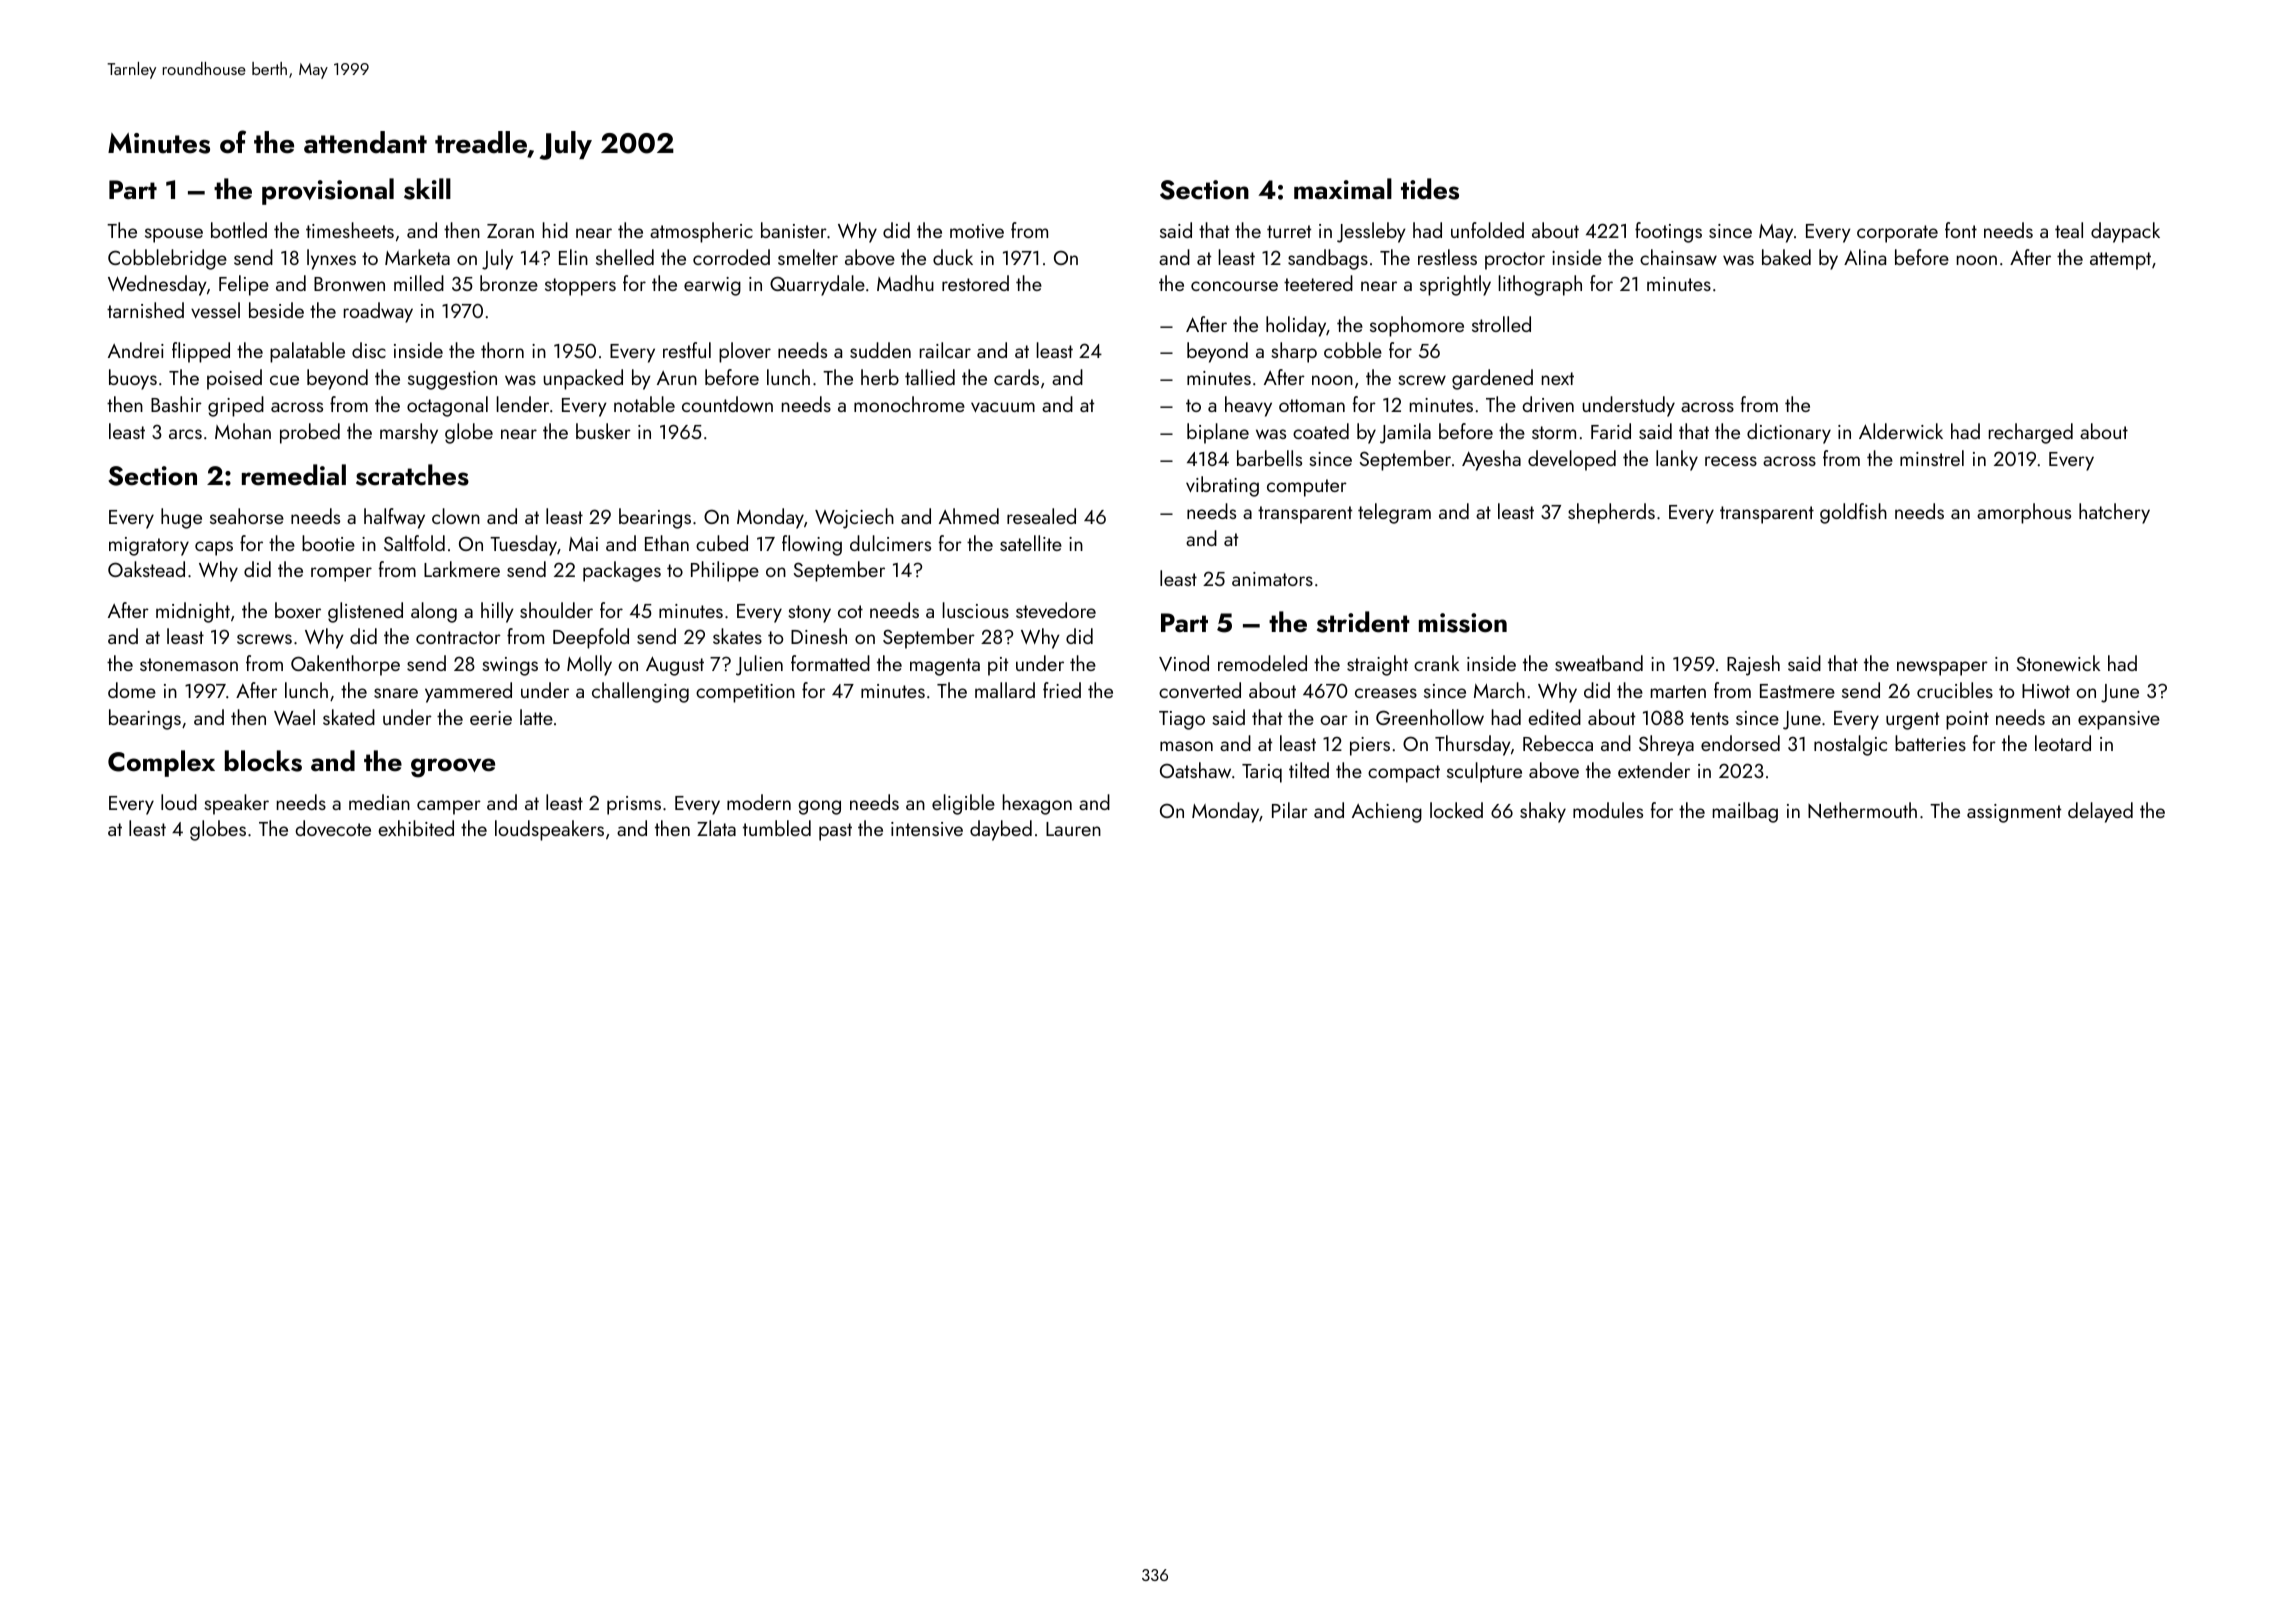 The image size is (2282, 1614). I want to click on blocks, so click(263, 761).
